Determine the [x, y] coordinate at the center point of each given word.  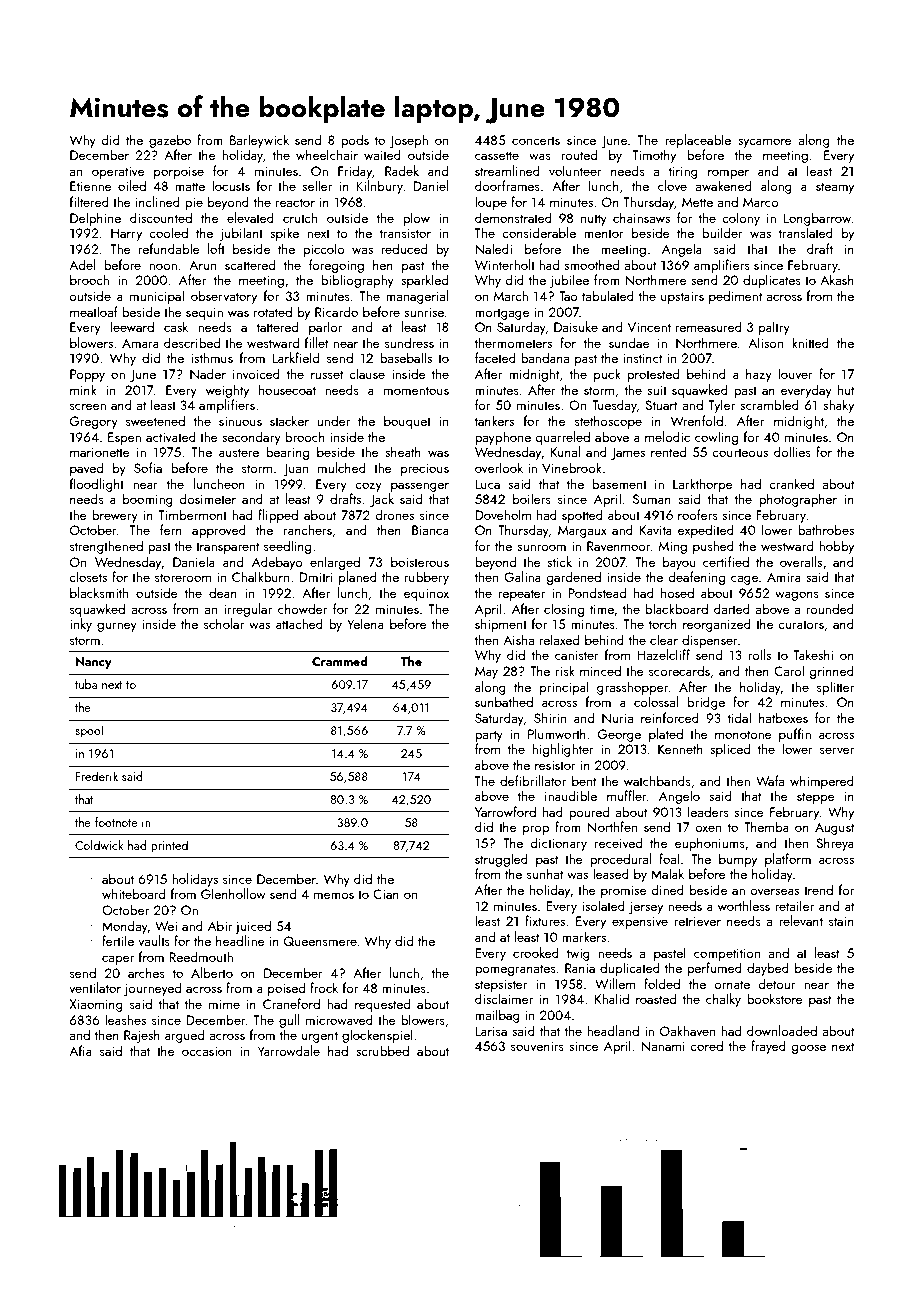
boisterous [420, 561]
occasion [206, 1051]
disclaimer [504, 998]
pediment [735, 297]
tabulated [608, 295]
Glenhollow [233, 893]
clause [367, 373]
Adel [82, 264]
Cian [386, 894]
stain [841, 921]
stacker [289, 420]
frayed [768, 1047]
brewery [115, 516]
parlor [325, 328]
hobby [836, 547]
